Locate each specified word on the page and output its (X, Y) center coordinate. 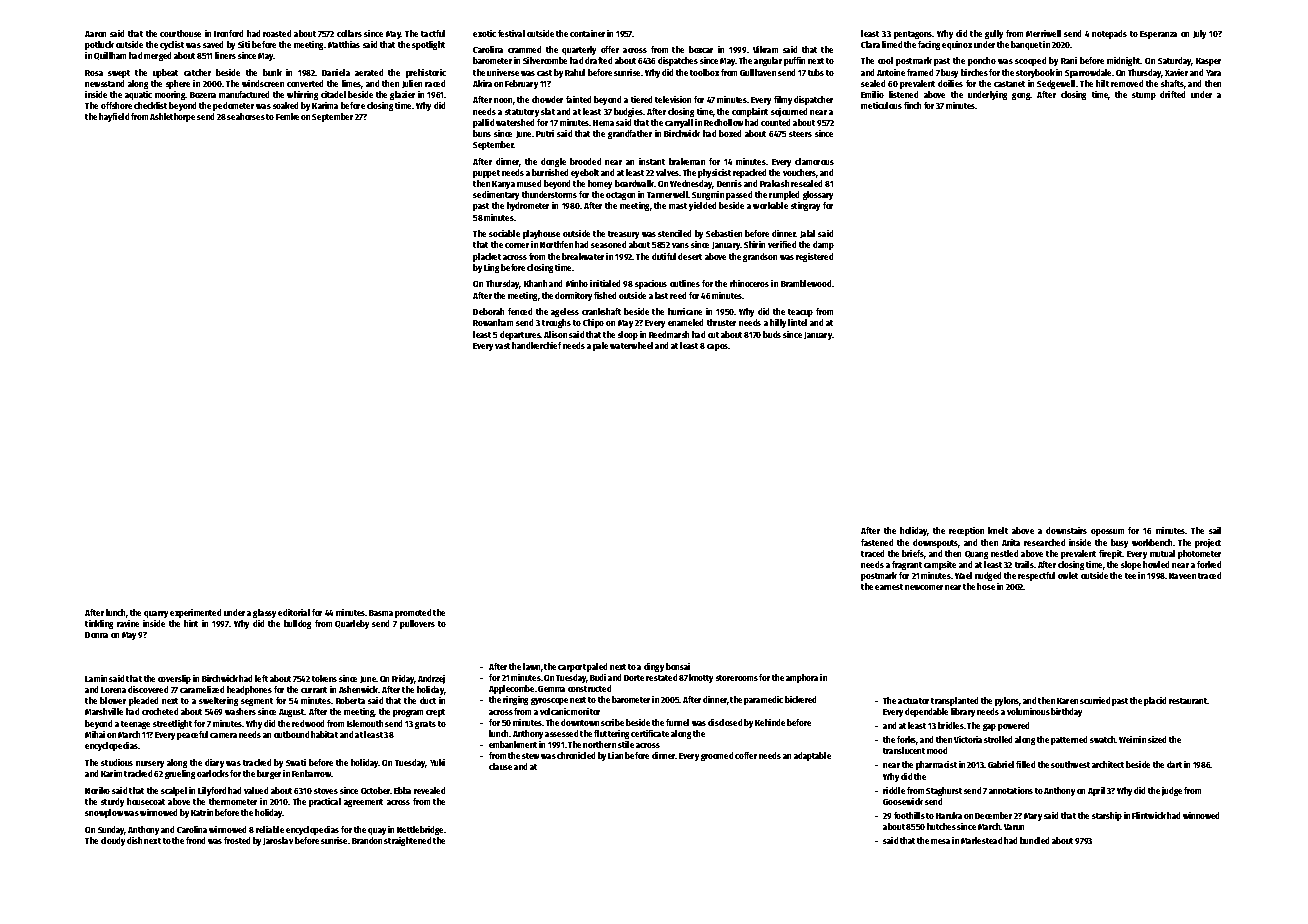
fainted (578, 99)
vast (502, 346)
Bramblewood (806, 283)
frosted (237, 840)
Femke (287, 116)
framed (920, 72)
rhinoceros (749, 283)
